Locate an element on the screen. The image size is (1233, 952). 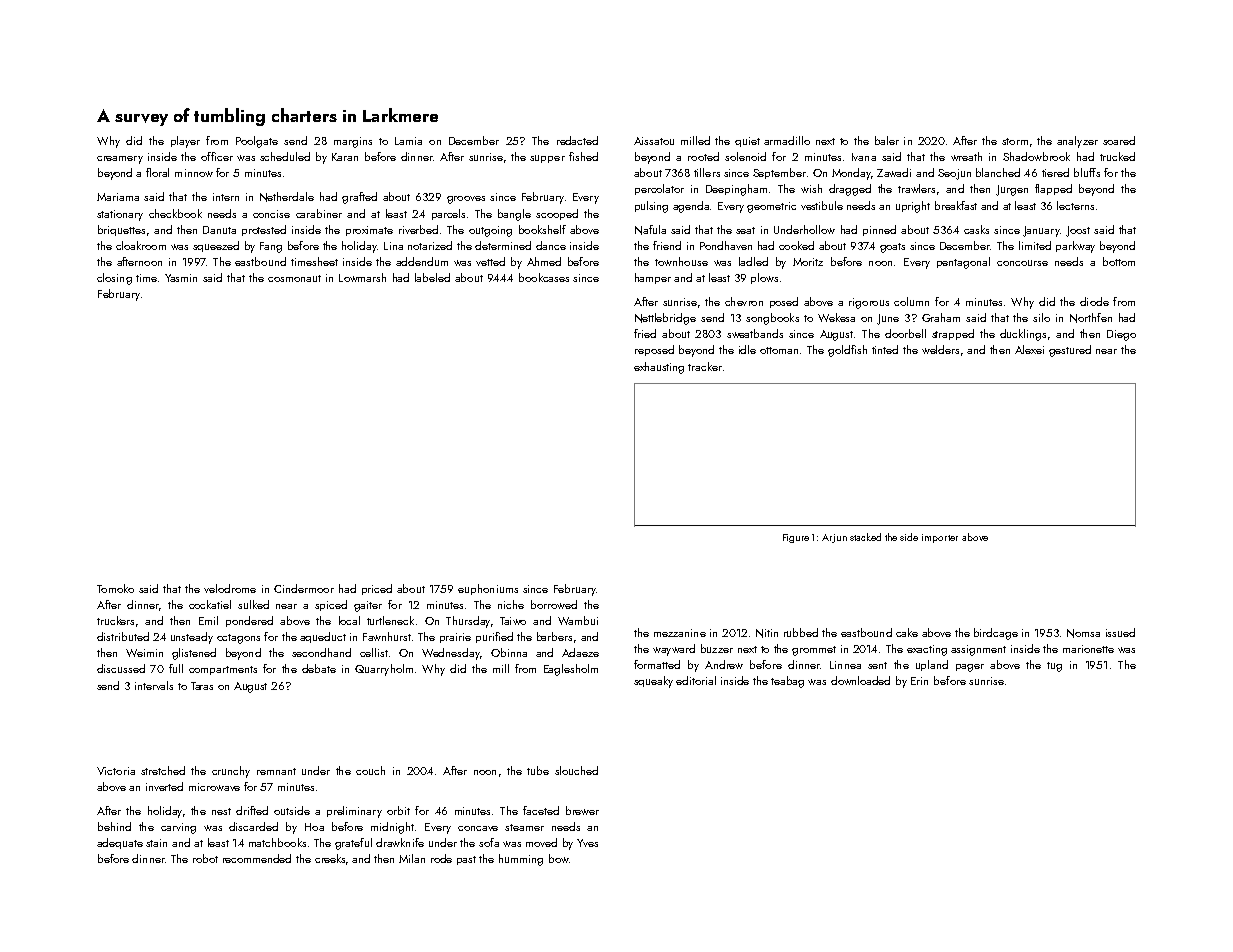
drifted is located at coordinates (252, 810).
